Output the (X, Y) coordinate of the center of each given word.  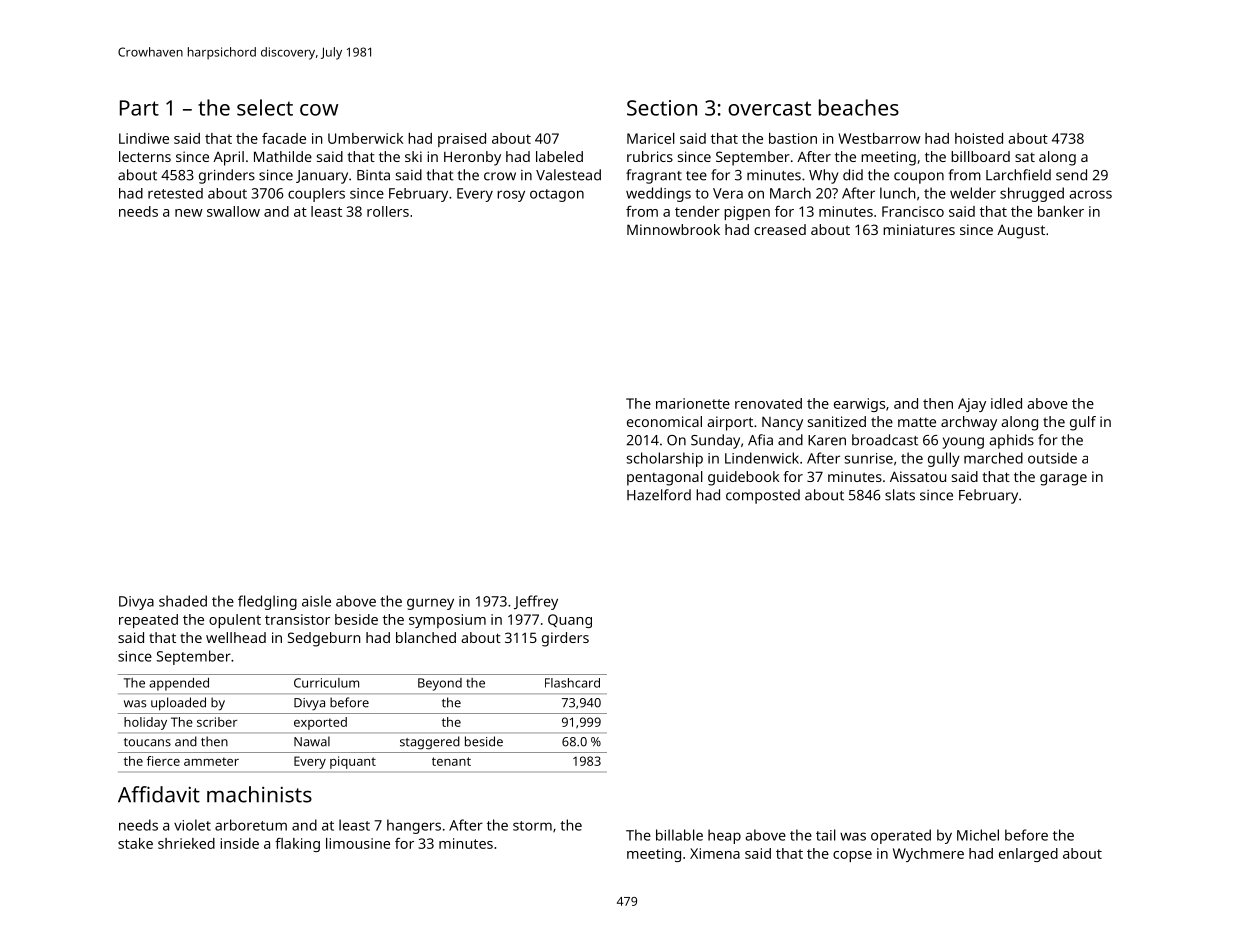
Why (823, 176)
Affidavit (159, 794)
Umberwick (365, 138)
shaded (183, 601)
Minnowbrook (673, 229)
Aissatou (918, 476)
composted (763, 496)
